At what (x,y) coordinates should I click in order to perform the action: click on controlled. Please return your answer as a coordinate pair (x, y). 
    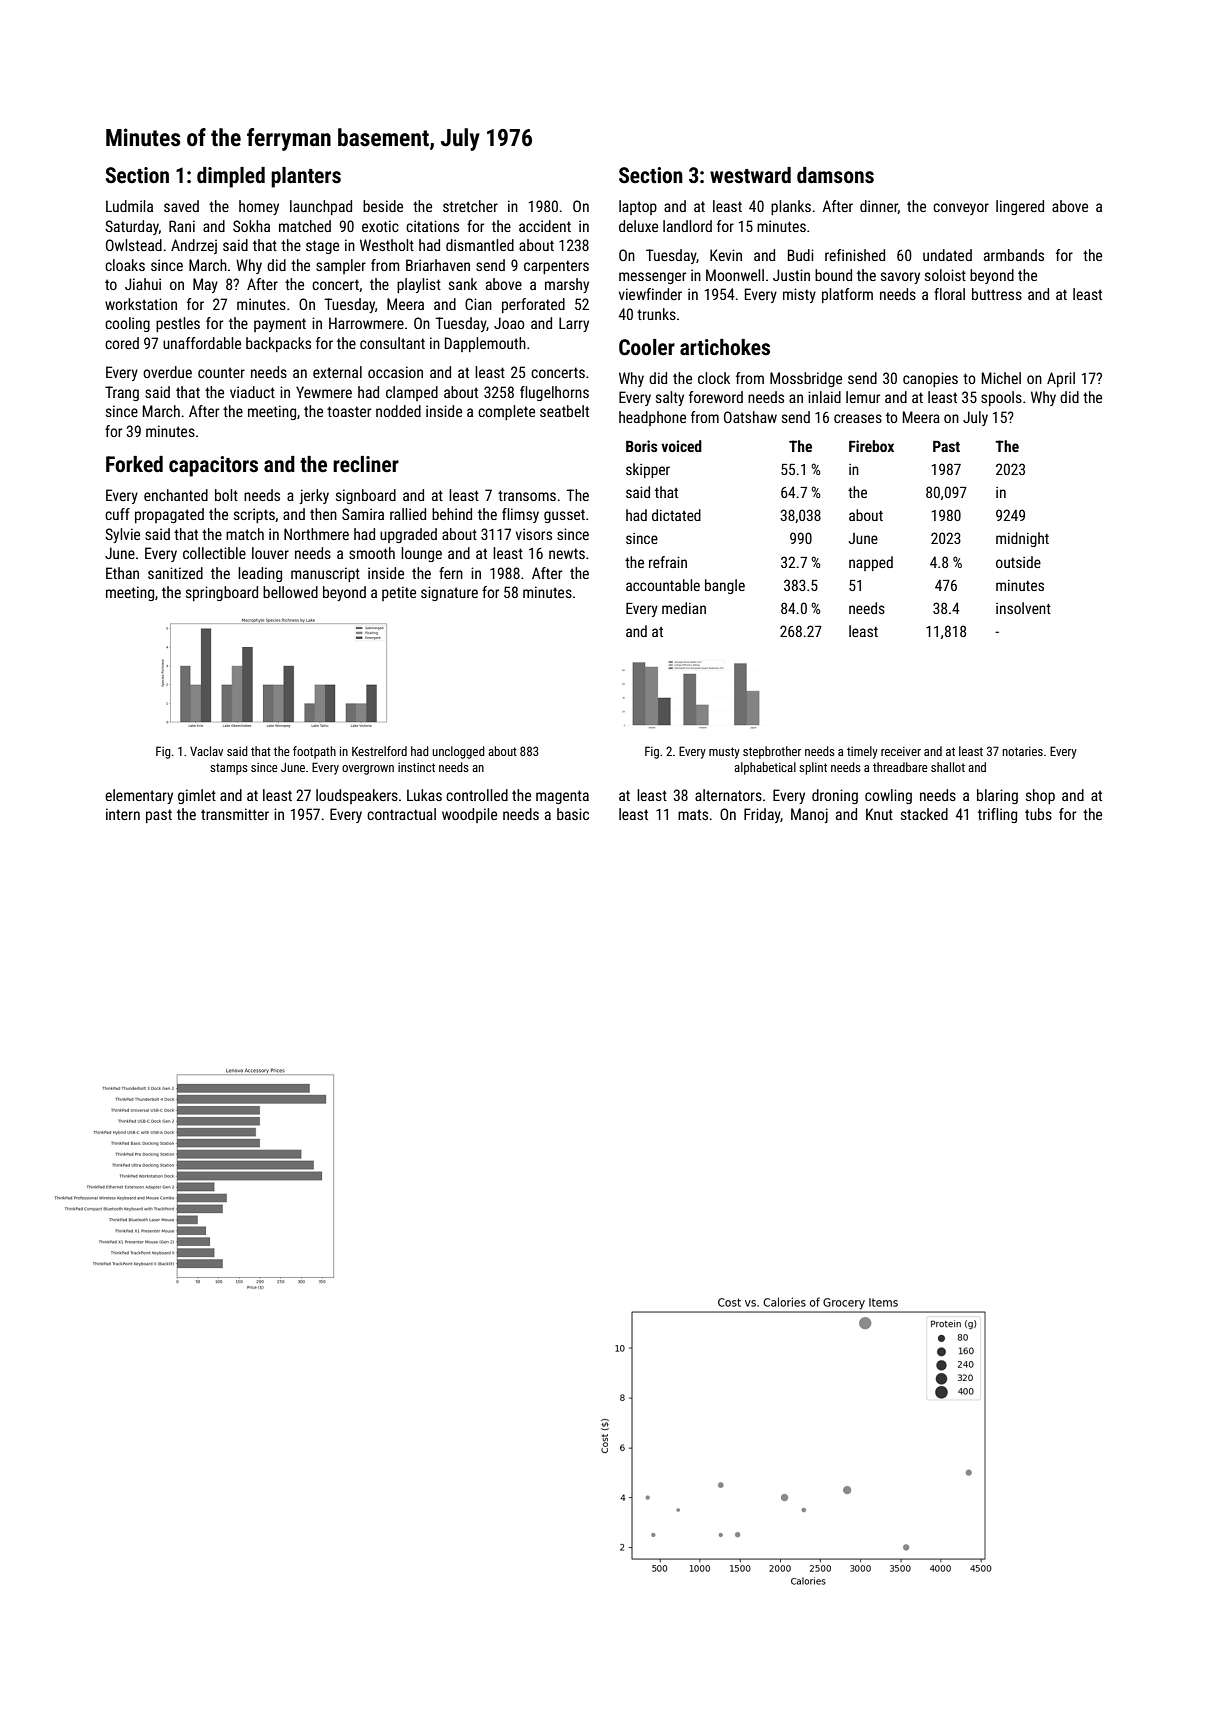
    Looking at the image, I should click on (477, 795).
